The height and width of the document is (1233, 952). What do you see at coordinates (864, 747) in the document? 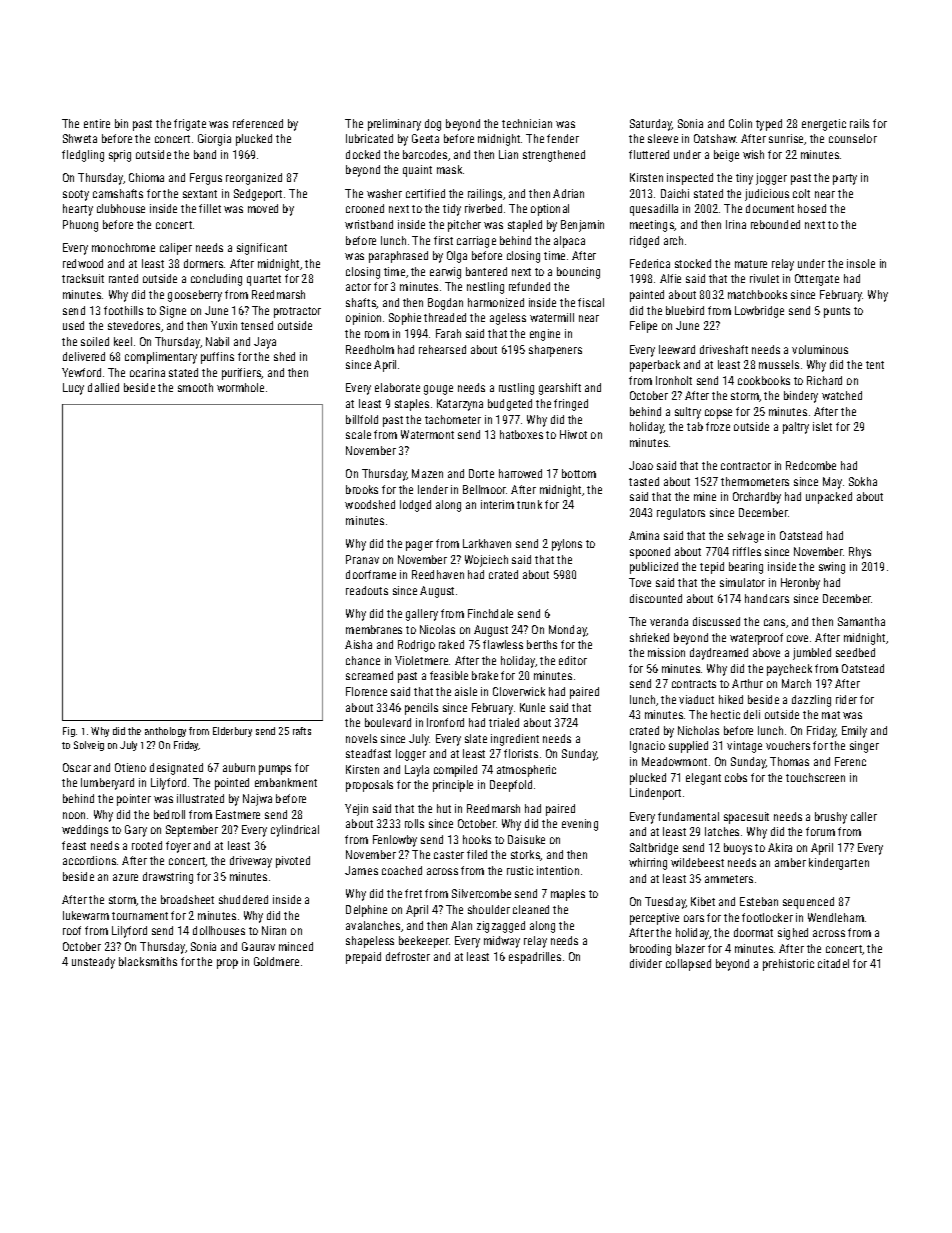
I see `singer` at bounding box center [864, 747].
